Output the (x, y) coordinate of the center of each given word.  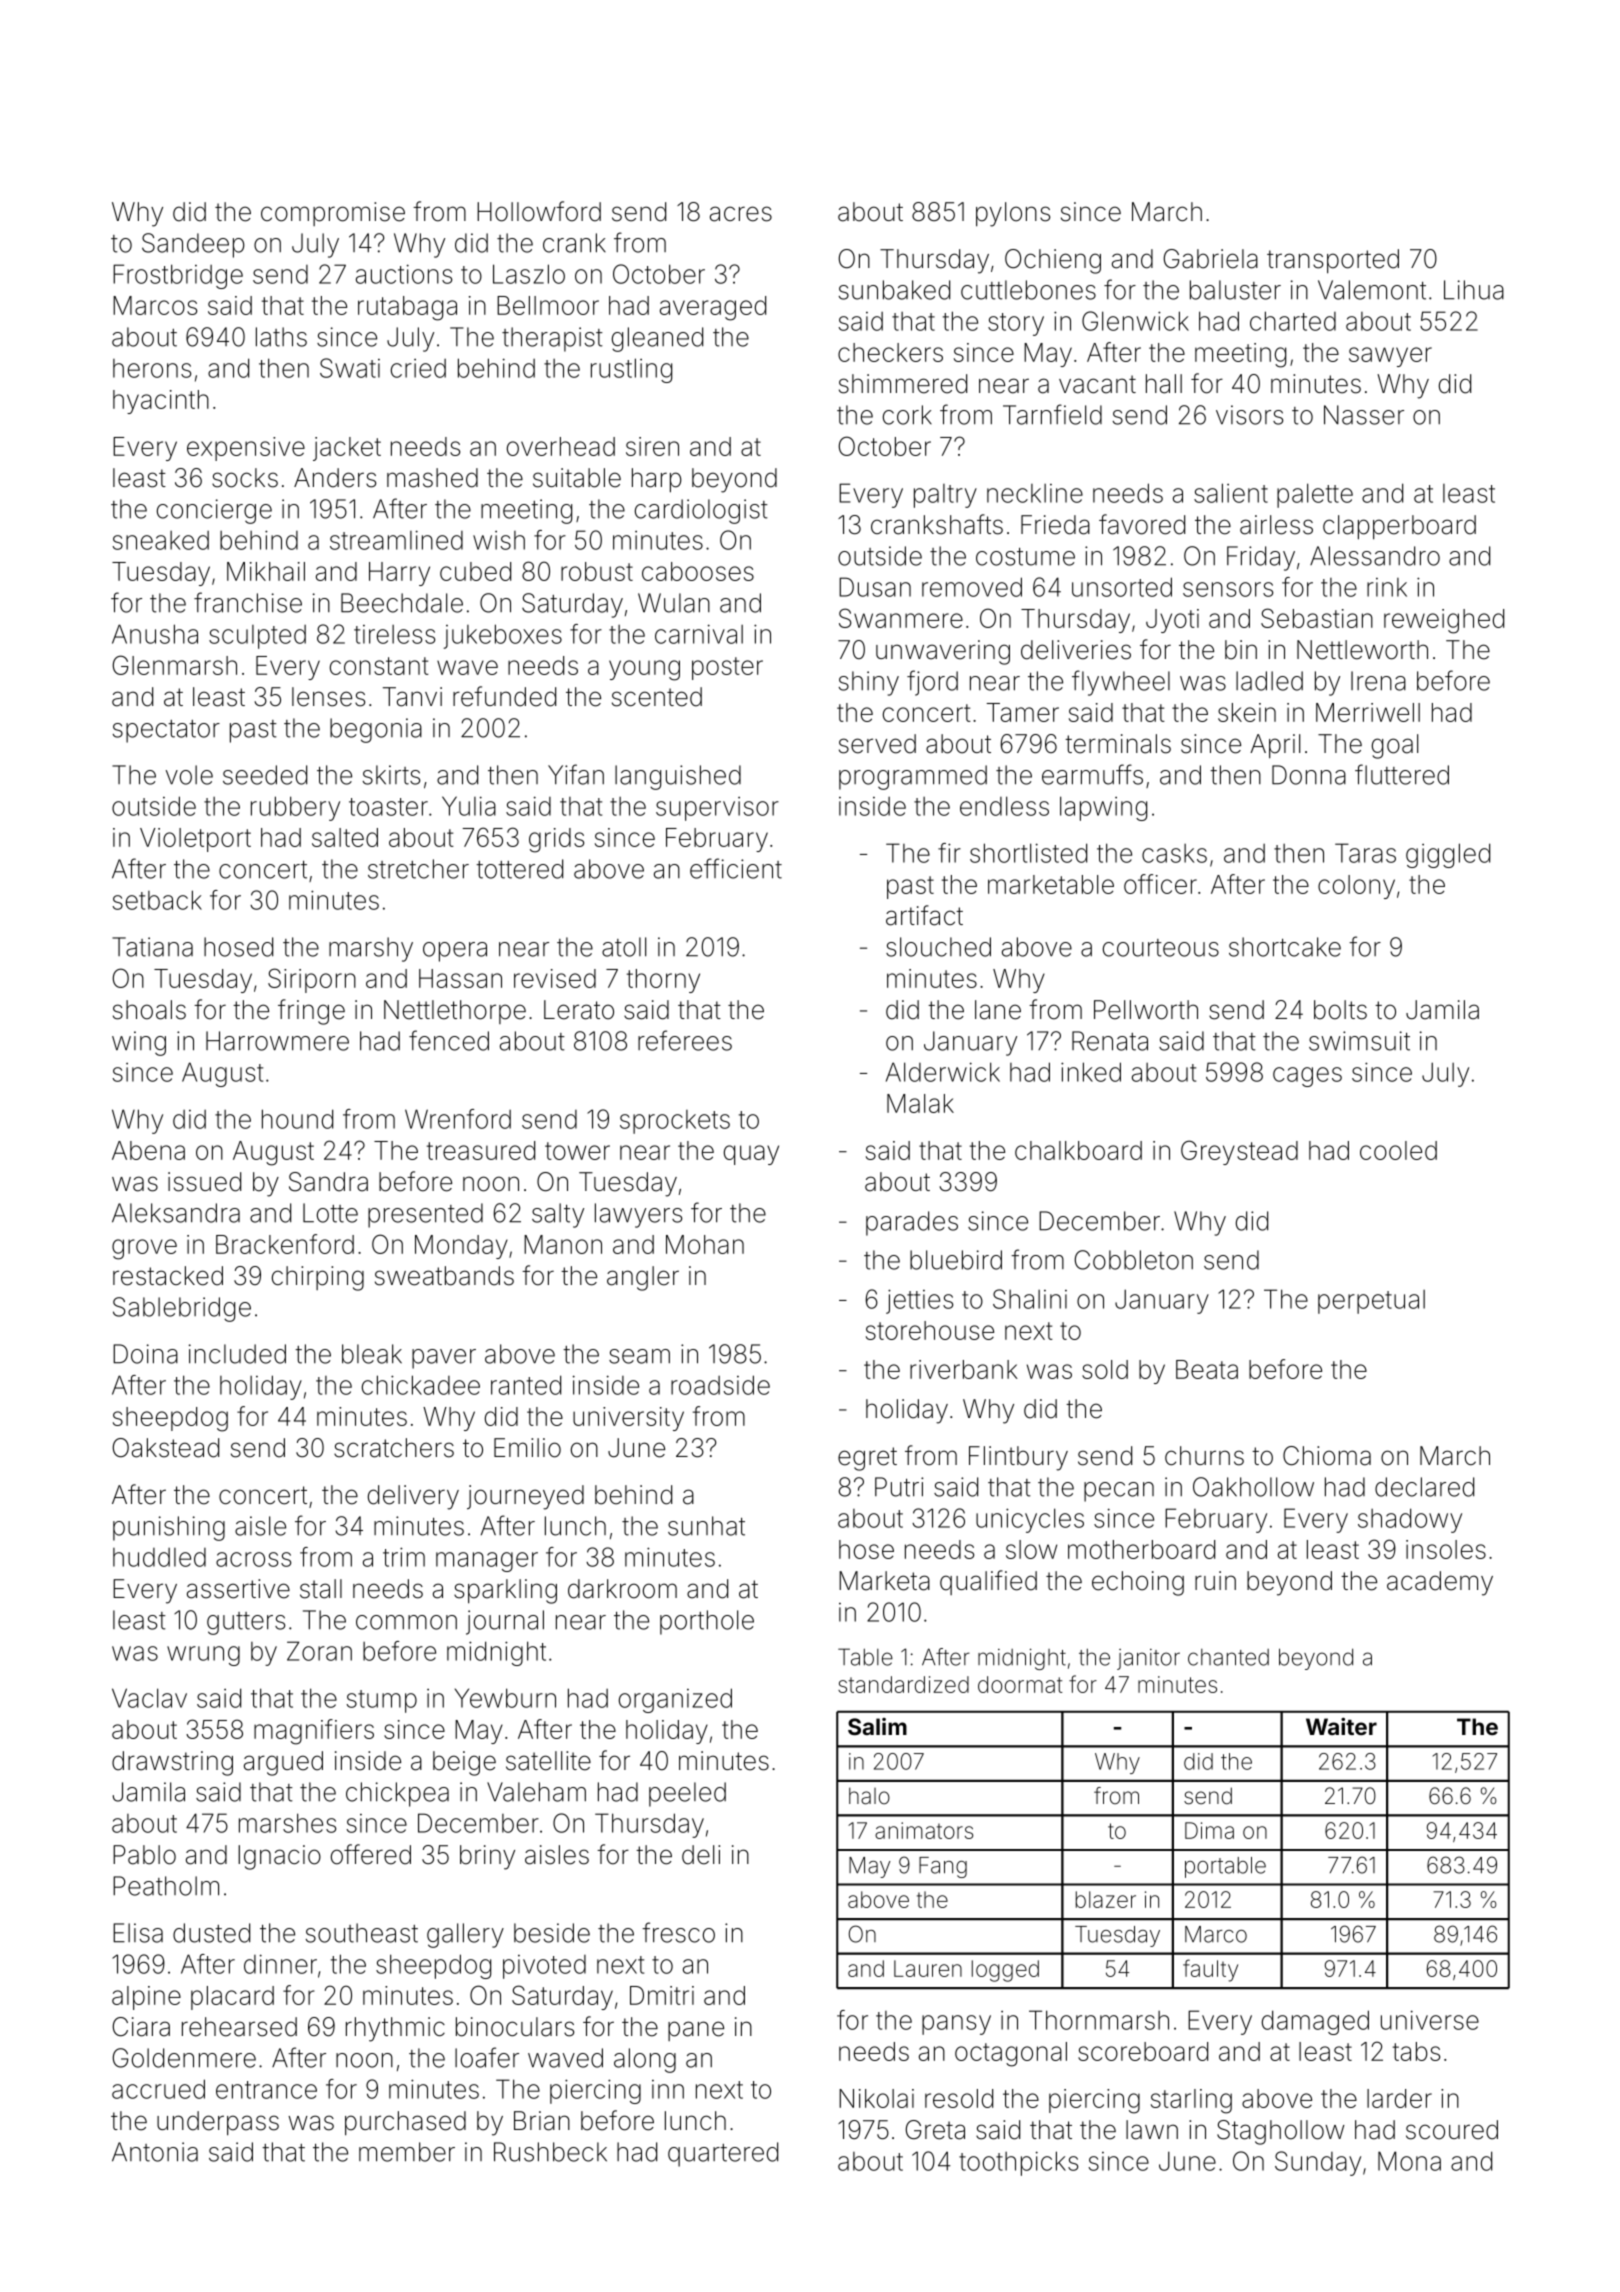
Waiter (1341, 1726)
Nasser (1364, 415)
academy (1440, 1583)
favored (1142, 524)
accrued (158, 2089)
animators (924, 1830)
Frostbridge (178, 276)
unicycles (1030, 1520)
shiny (869, 683)
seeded (265, 775)
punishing (169, 1528)
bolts (1340, 1010)
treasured (481, 1150)
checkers (890, 352)
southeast (362, 1933)
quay (751, 1155)
